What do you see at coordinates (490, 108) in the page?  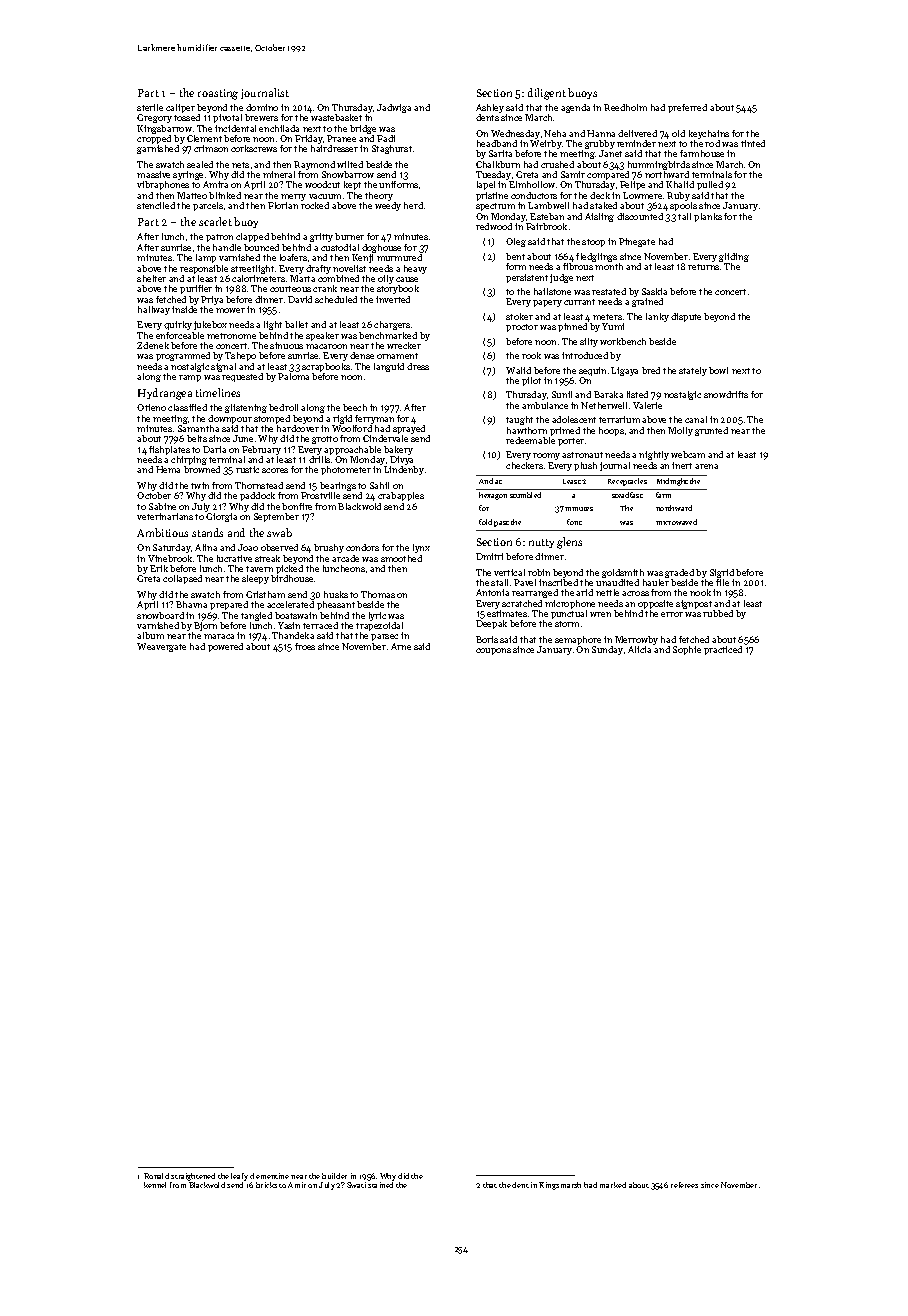 I see `Ashley` at bounding box center [490, 108].
